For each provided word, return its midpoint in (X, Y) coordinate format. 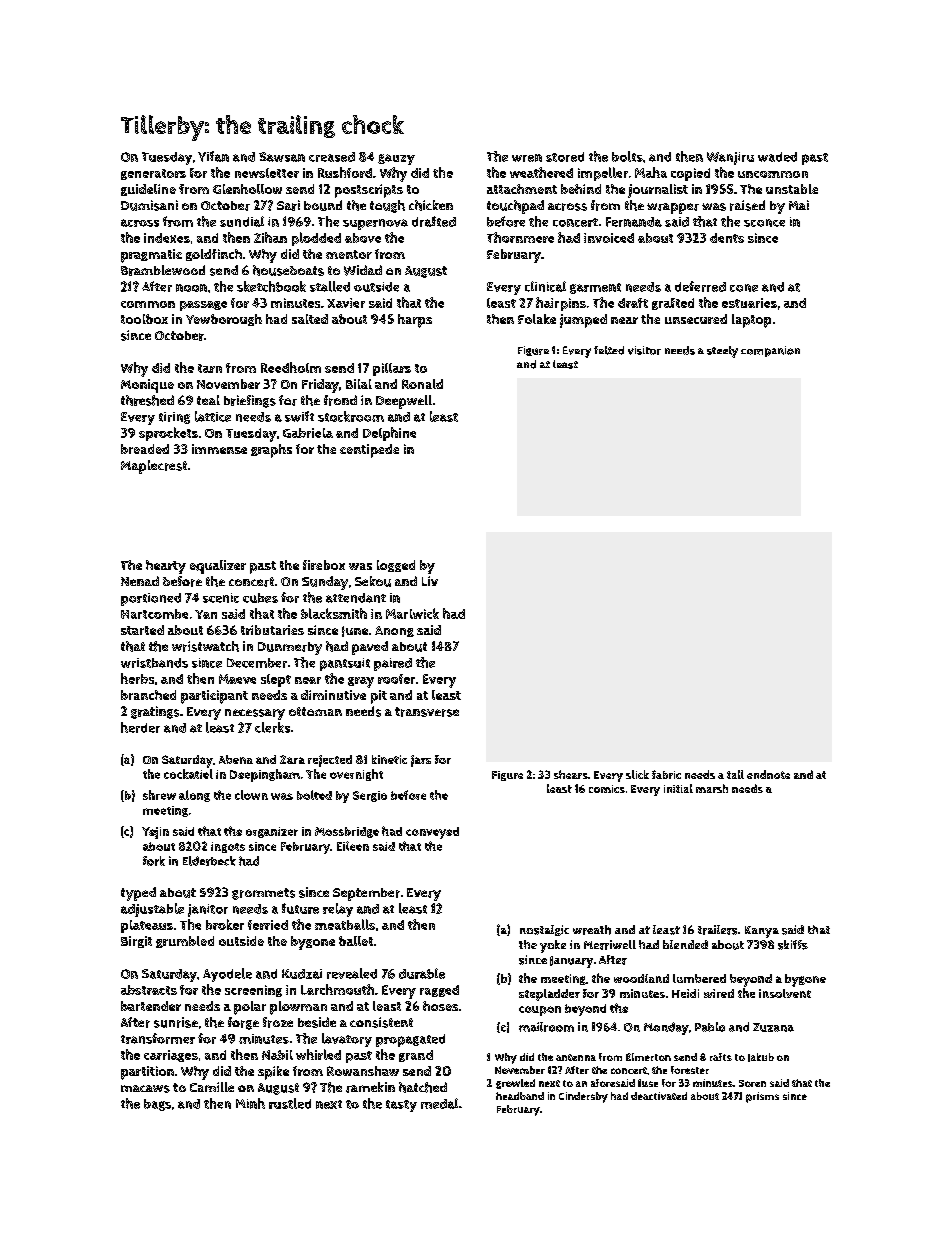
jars (421, 761)
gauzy (396, 159)
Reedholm (291, 367)
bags (157, 1105)
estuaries (749, 303)
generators (153, 174)
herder (140, 727)
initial (678, 788)
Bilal (359, 384)
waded (777, 157)
